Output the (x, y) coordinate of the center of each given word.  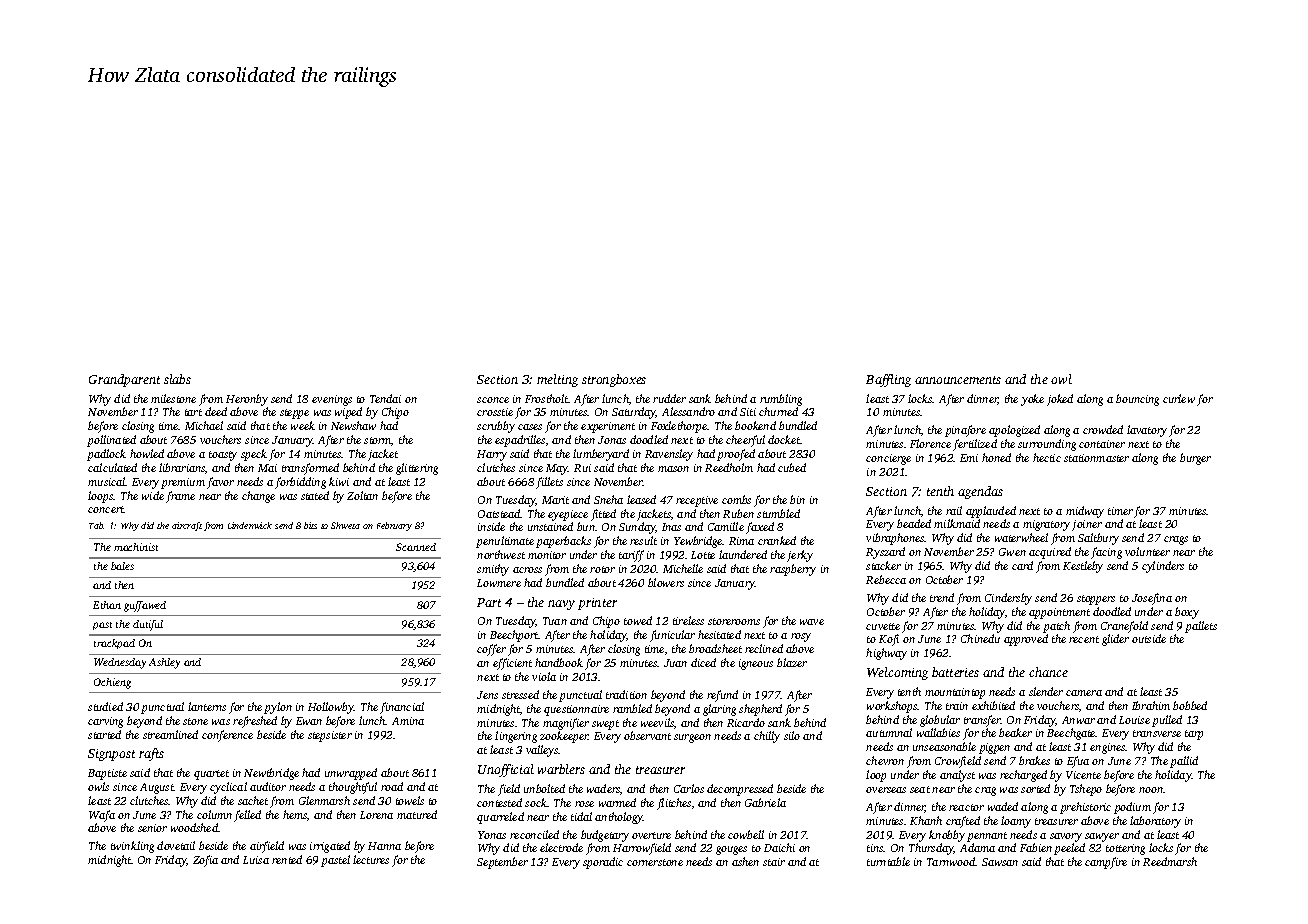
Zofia (205, 861)
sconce (493, 400)
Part (489, 602)
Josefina (1152, 599)
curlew (1179, 398)
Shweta (345, 525)
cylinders (1163, 567)
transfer (982, 721)
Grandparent (124, 380)
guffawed (145, 606)
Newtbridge (271, 774)
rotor (602, 569)
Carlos (689, 788)
